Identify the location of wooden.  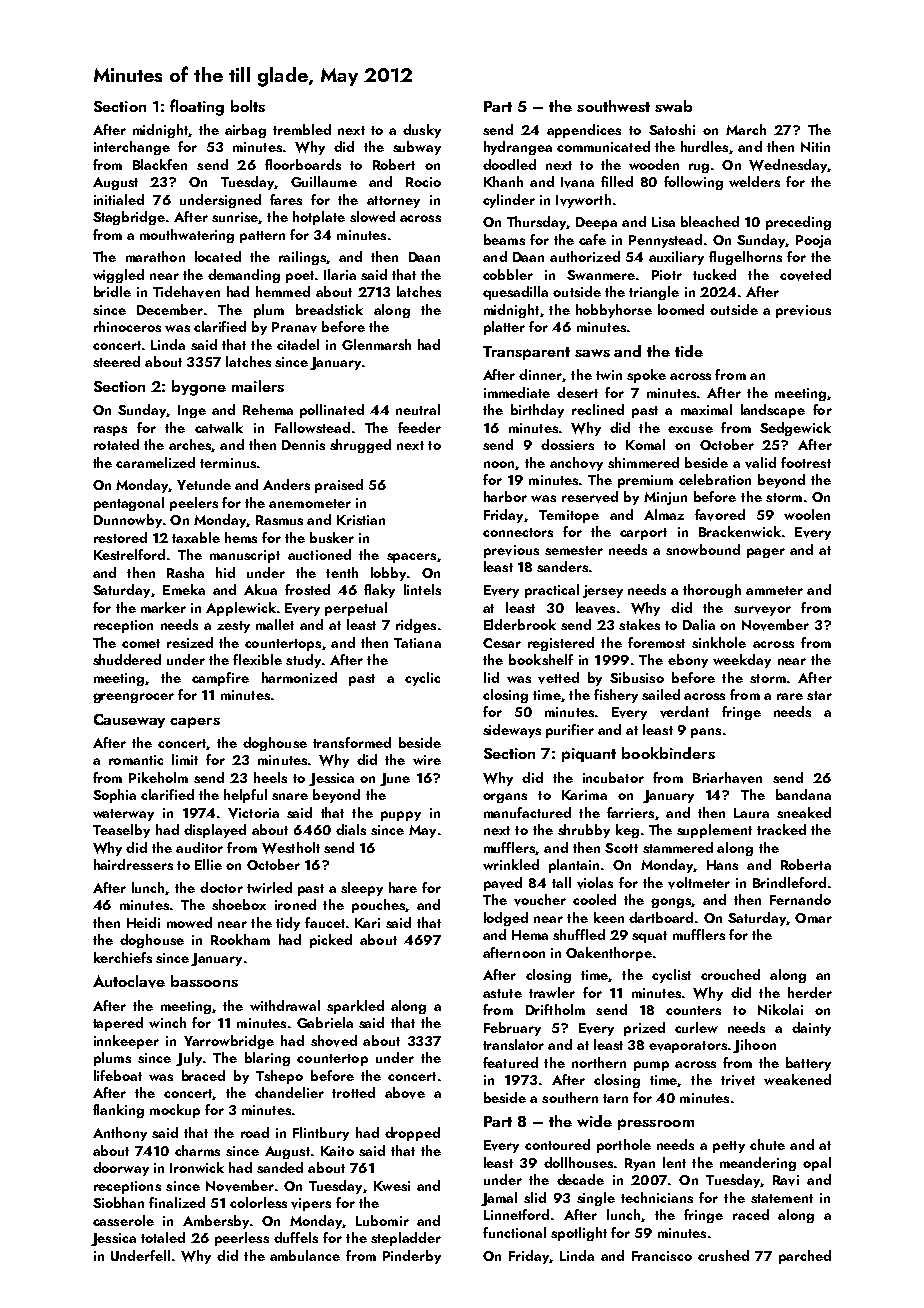
(654, 164).
